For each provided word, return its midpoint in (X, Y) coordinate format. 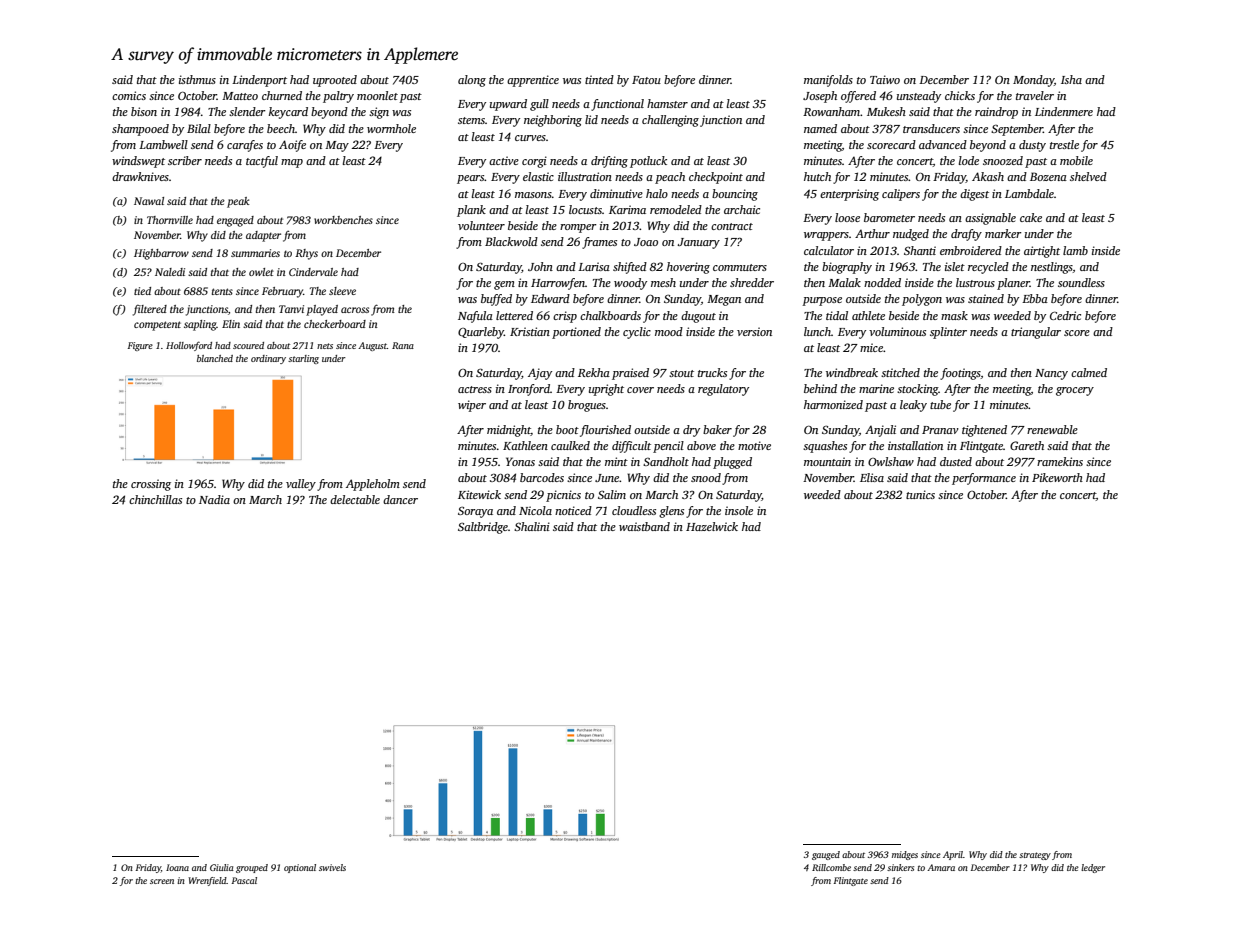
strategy (1035, 856)
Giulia (222, 867)
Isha (1071, 79)
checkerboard (335, 324)
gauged (826, 855)
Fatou (646, 80)
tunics (920, 494)
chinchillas (155, 499)
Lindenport (259, 81)
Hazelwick (712, 526)
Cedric (1065, 315)
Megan (724, 300)
